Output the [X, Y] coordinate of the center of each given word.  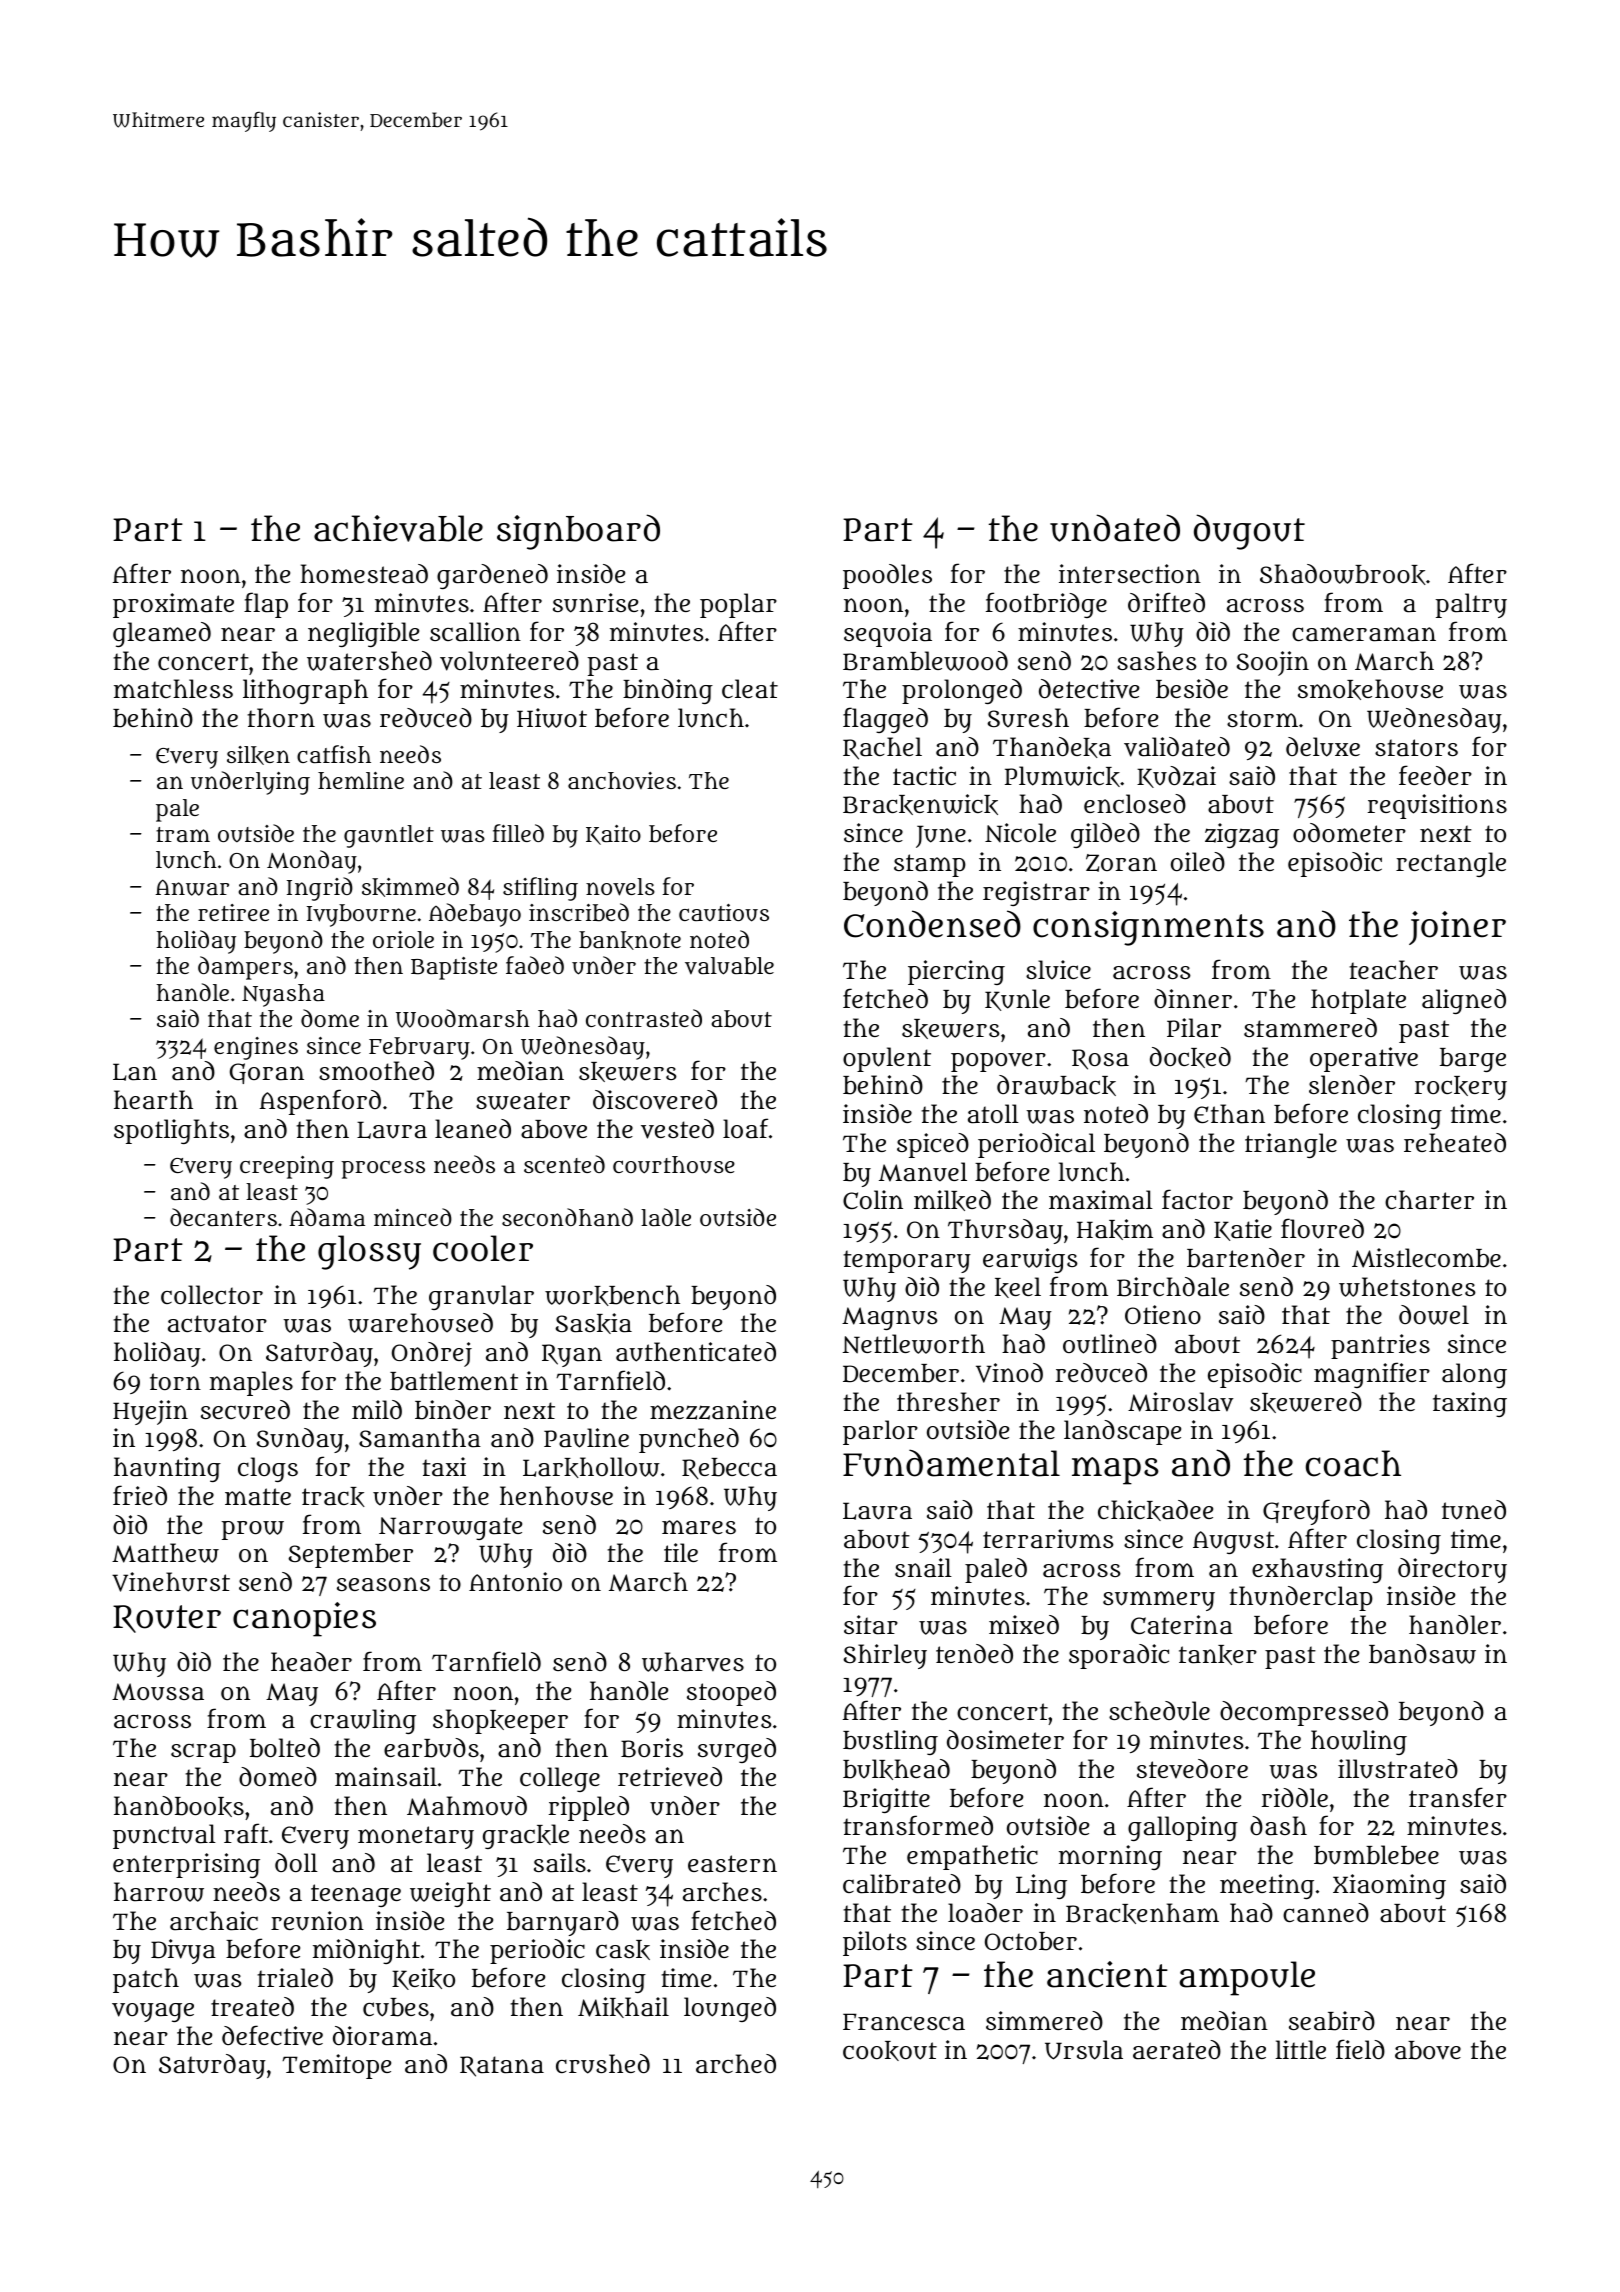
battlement [454, 1381]
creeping [287, 1167]
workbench [612, 1295]
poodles [887, 576]
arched [736, 2064]
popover [998, 1062]
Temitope [336, 2066]
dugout [1249, 532]
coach [1353, 1463]
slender [1352, 1084]
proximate [173, 605]
